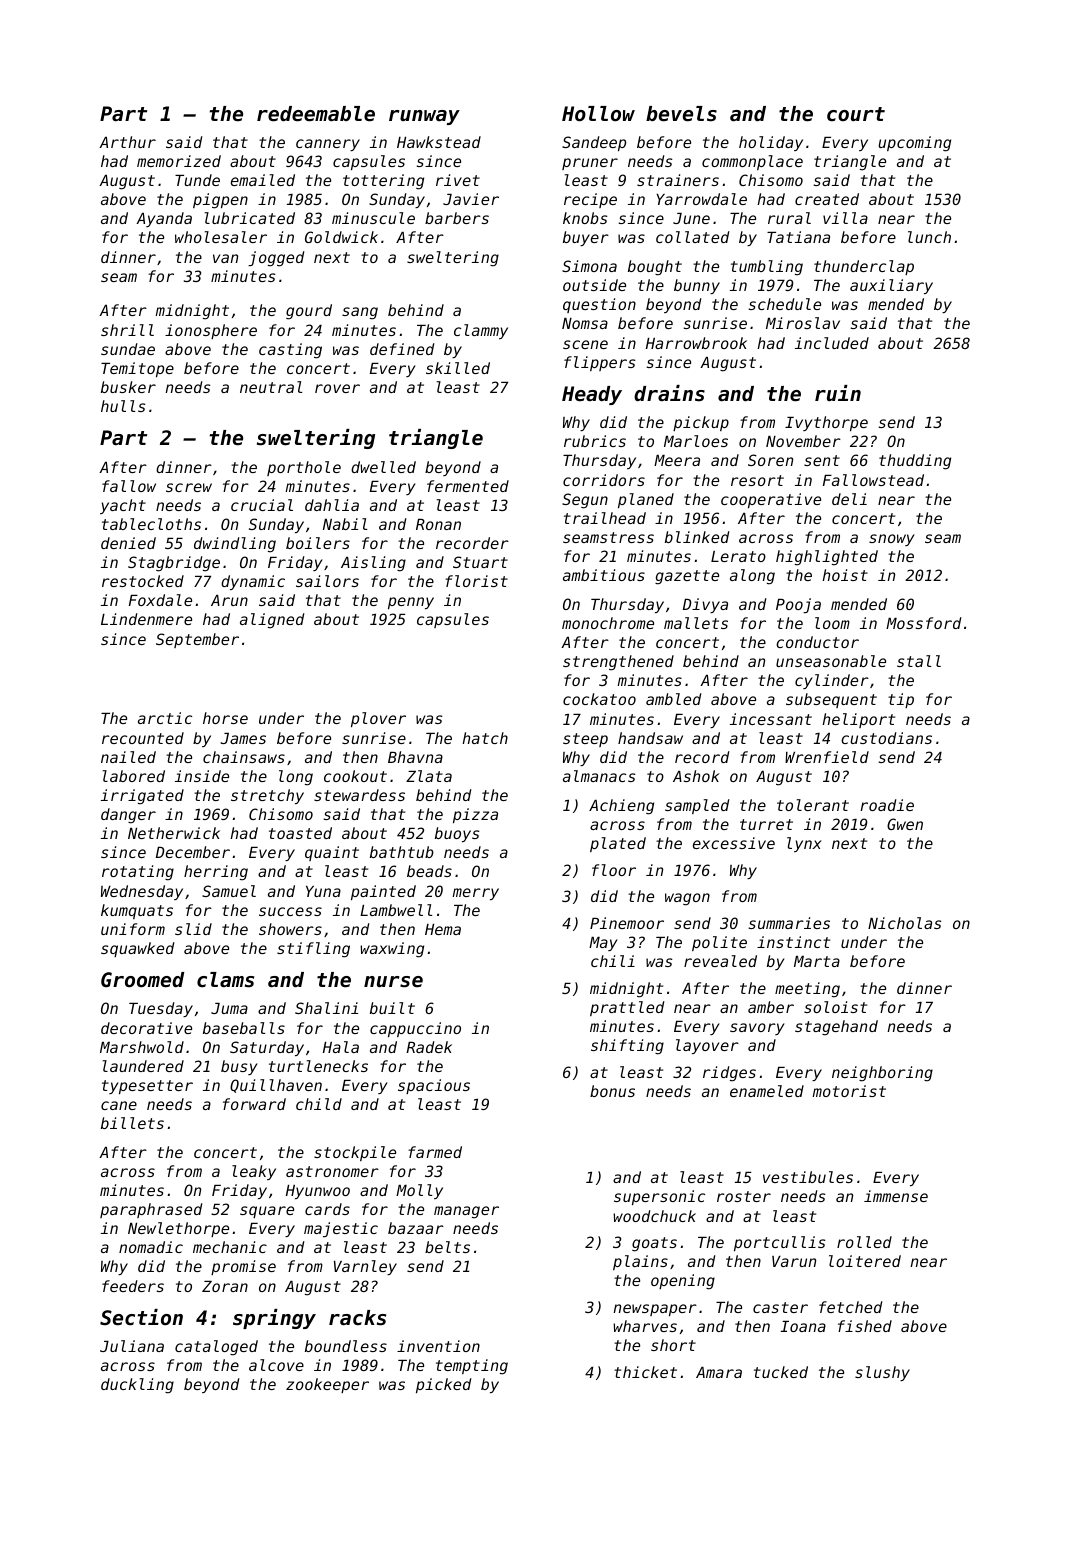  Describe the element at coordinates (341, 237) in the page. I see `Goldwick` at that location.
